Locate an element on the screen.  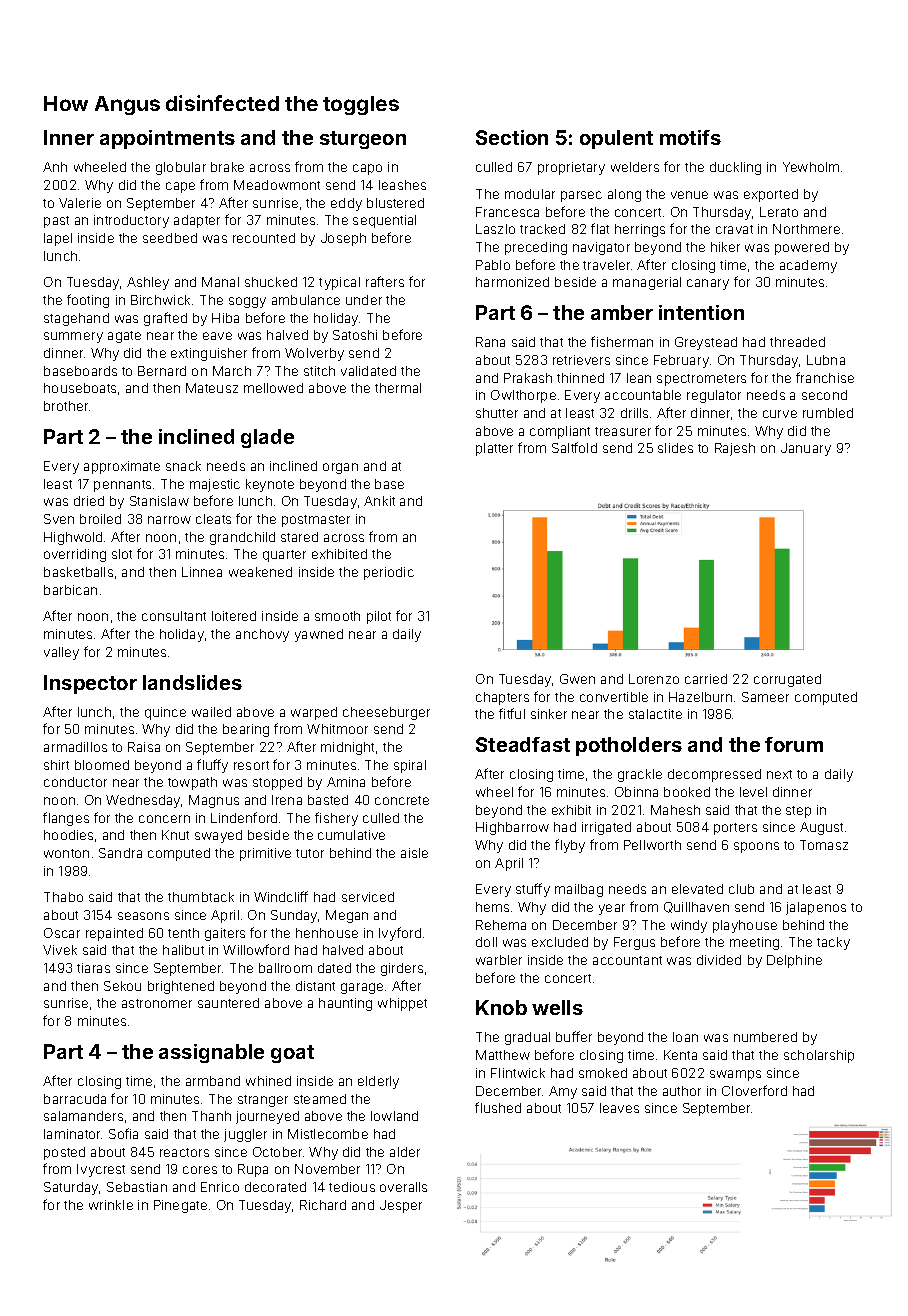
barracuda is located at coordinates (75, 1099).
